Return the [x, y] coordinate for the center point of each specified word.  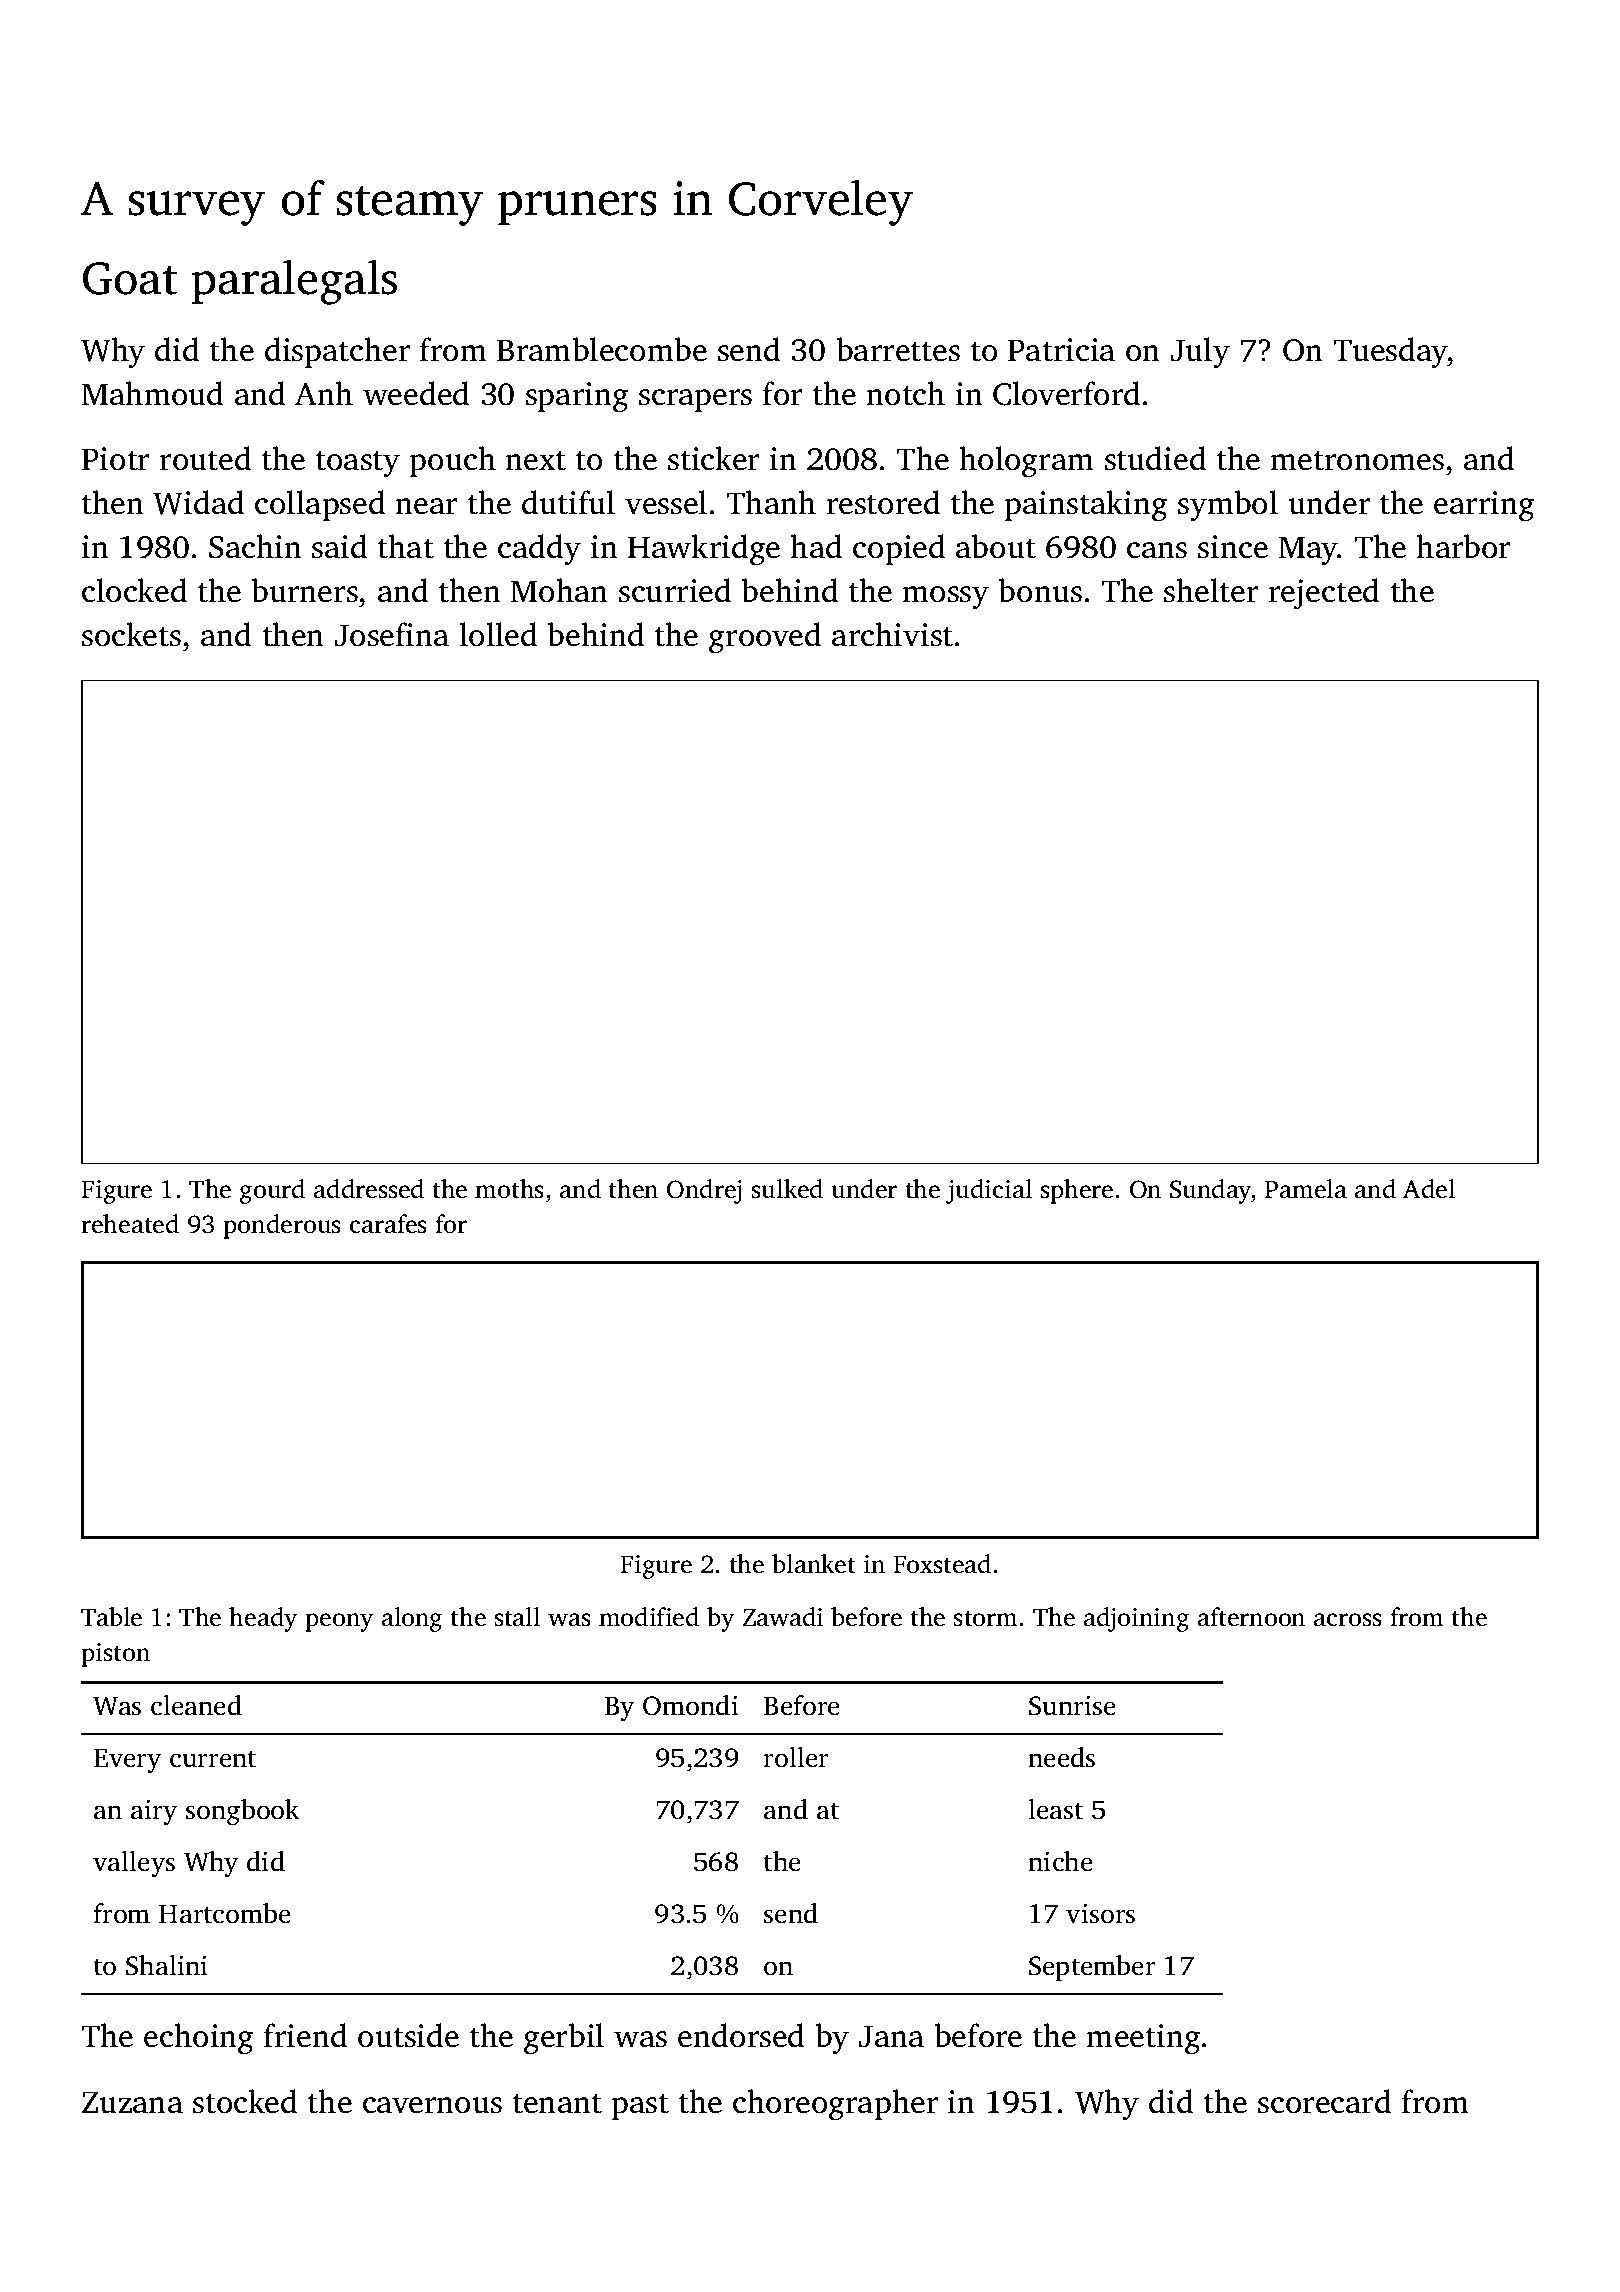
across [1348, 1620]
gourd [272, 1191]
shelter [1211, 590]
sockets [131, 634]
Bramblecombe [602, 349]
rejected [1324, 594]
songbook [242, 1812]
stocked [245, 2101]
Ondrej [704, 1191]
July [1200, 353]
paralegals [294, 282]
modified [649, 1617]
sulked [787, 1189]
